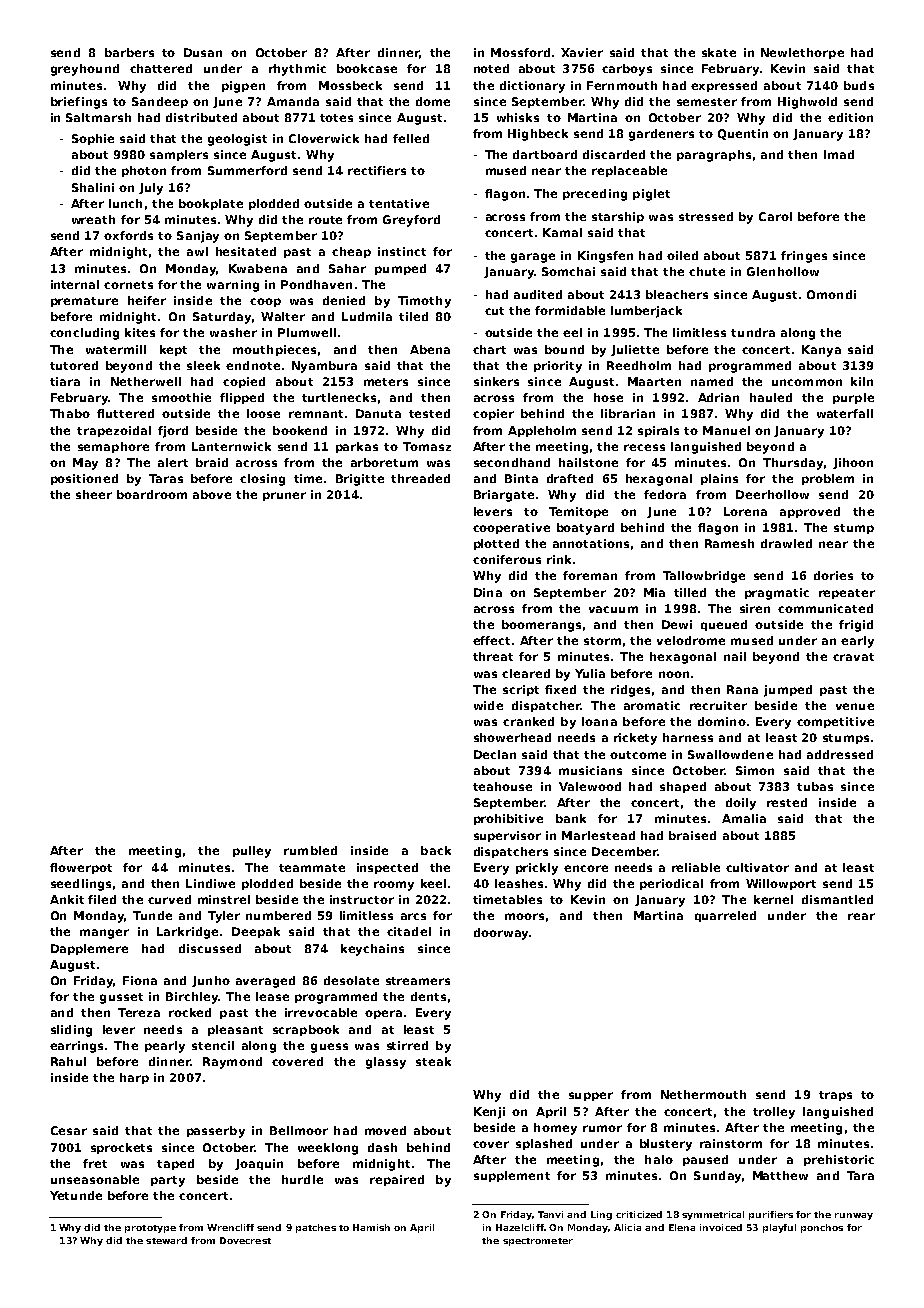 This screenshot has height=1308, width=924. I want to click on Xavier, so click(582, 52).
